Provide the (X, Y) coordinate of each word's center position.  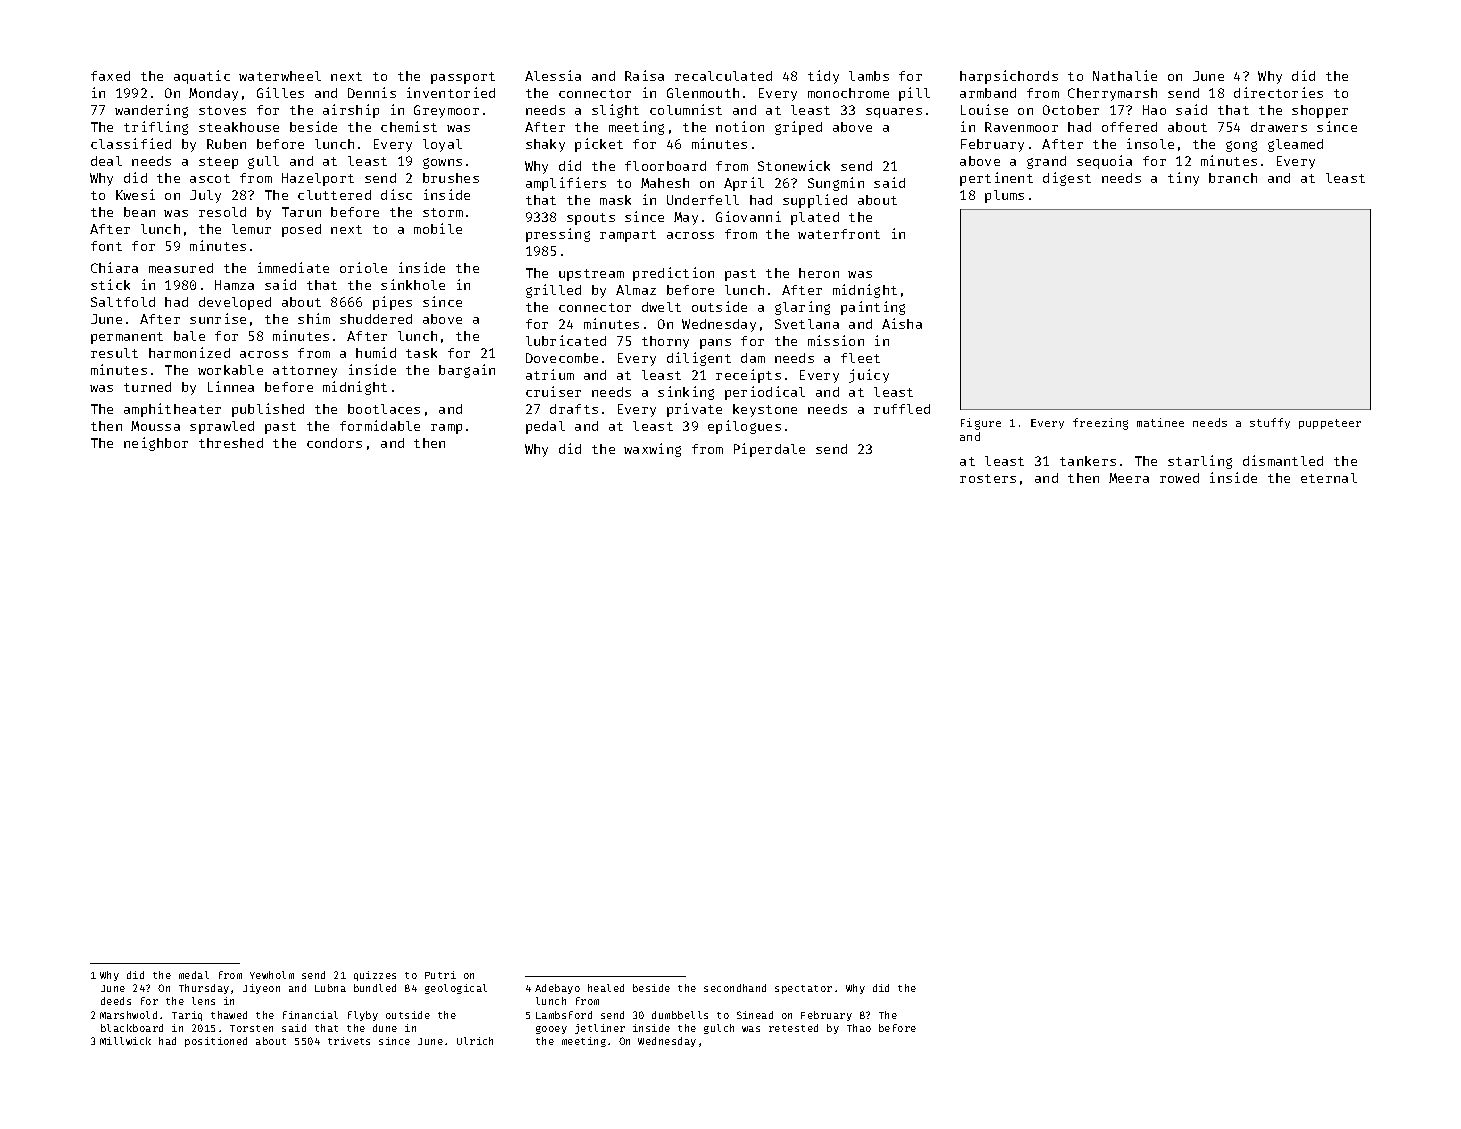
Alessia (553, 75)
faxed (110, 76)
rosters (988, 478)
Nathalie (1125, 75)
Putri (440, 975)
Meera (1129, 478)
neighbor (156, 444)
